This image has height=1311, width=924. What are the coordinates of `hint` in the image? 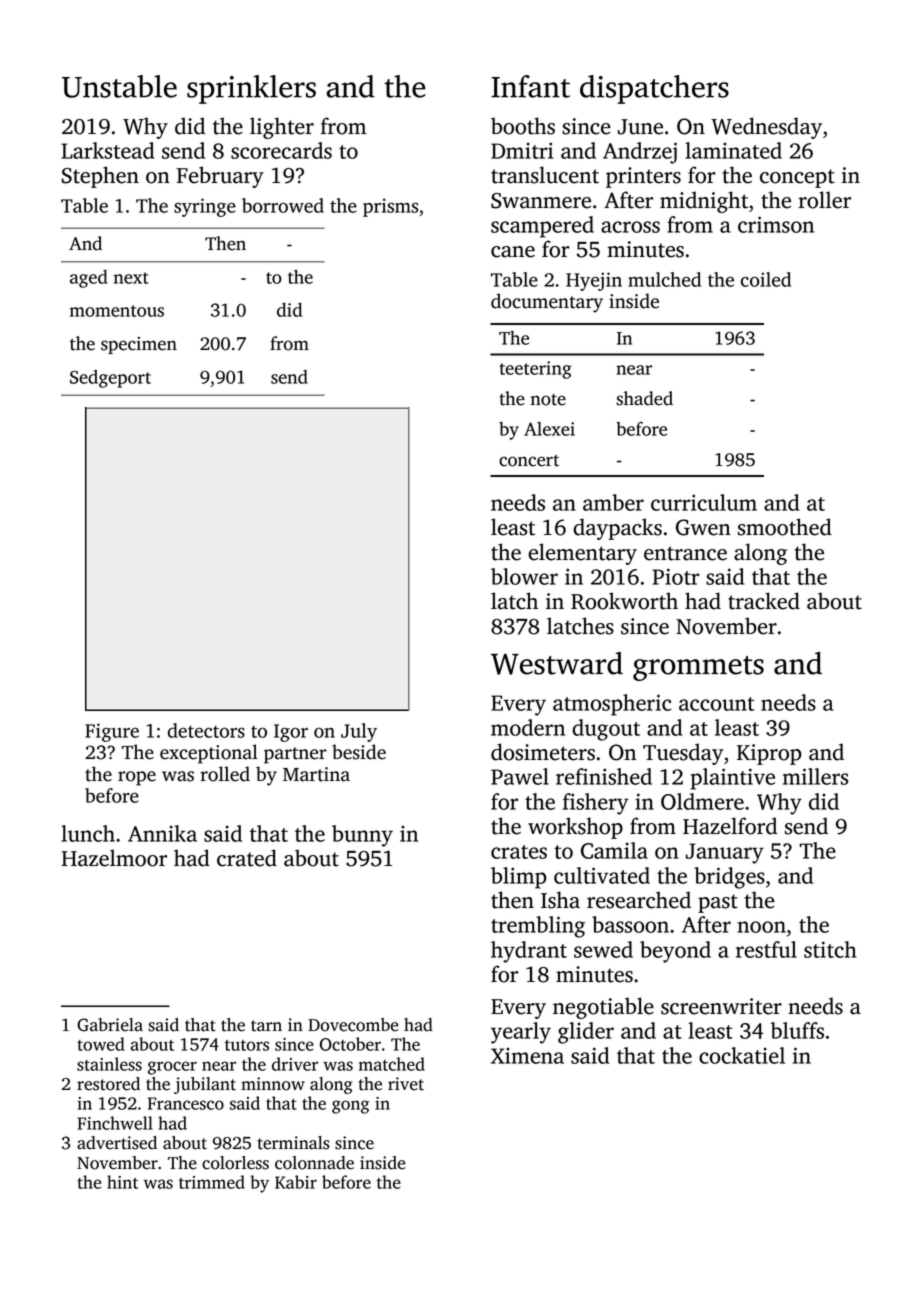 It's located at (122, 1182).
